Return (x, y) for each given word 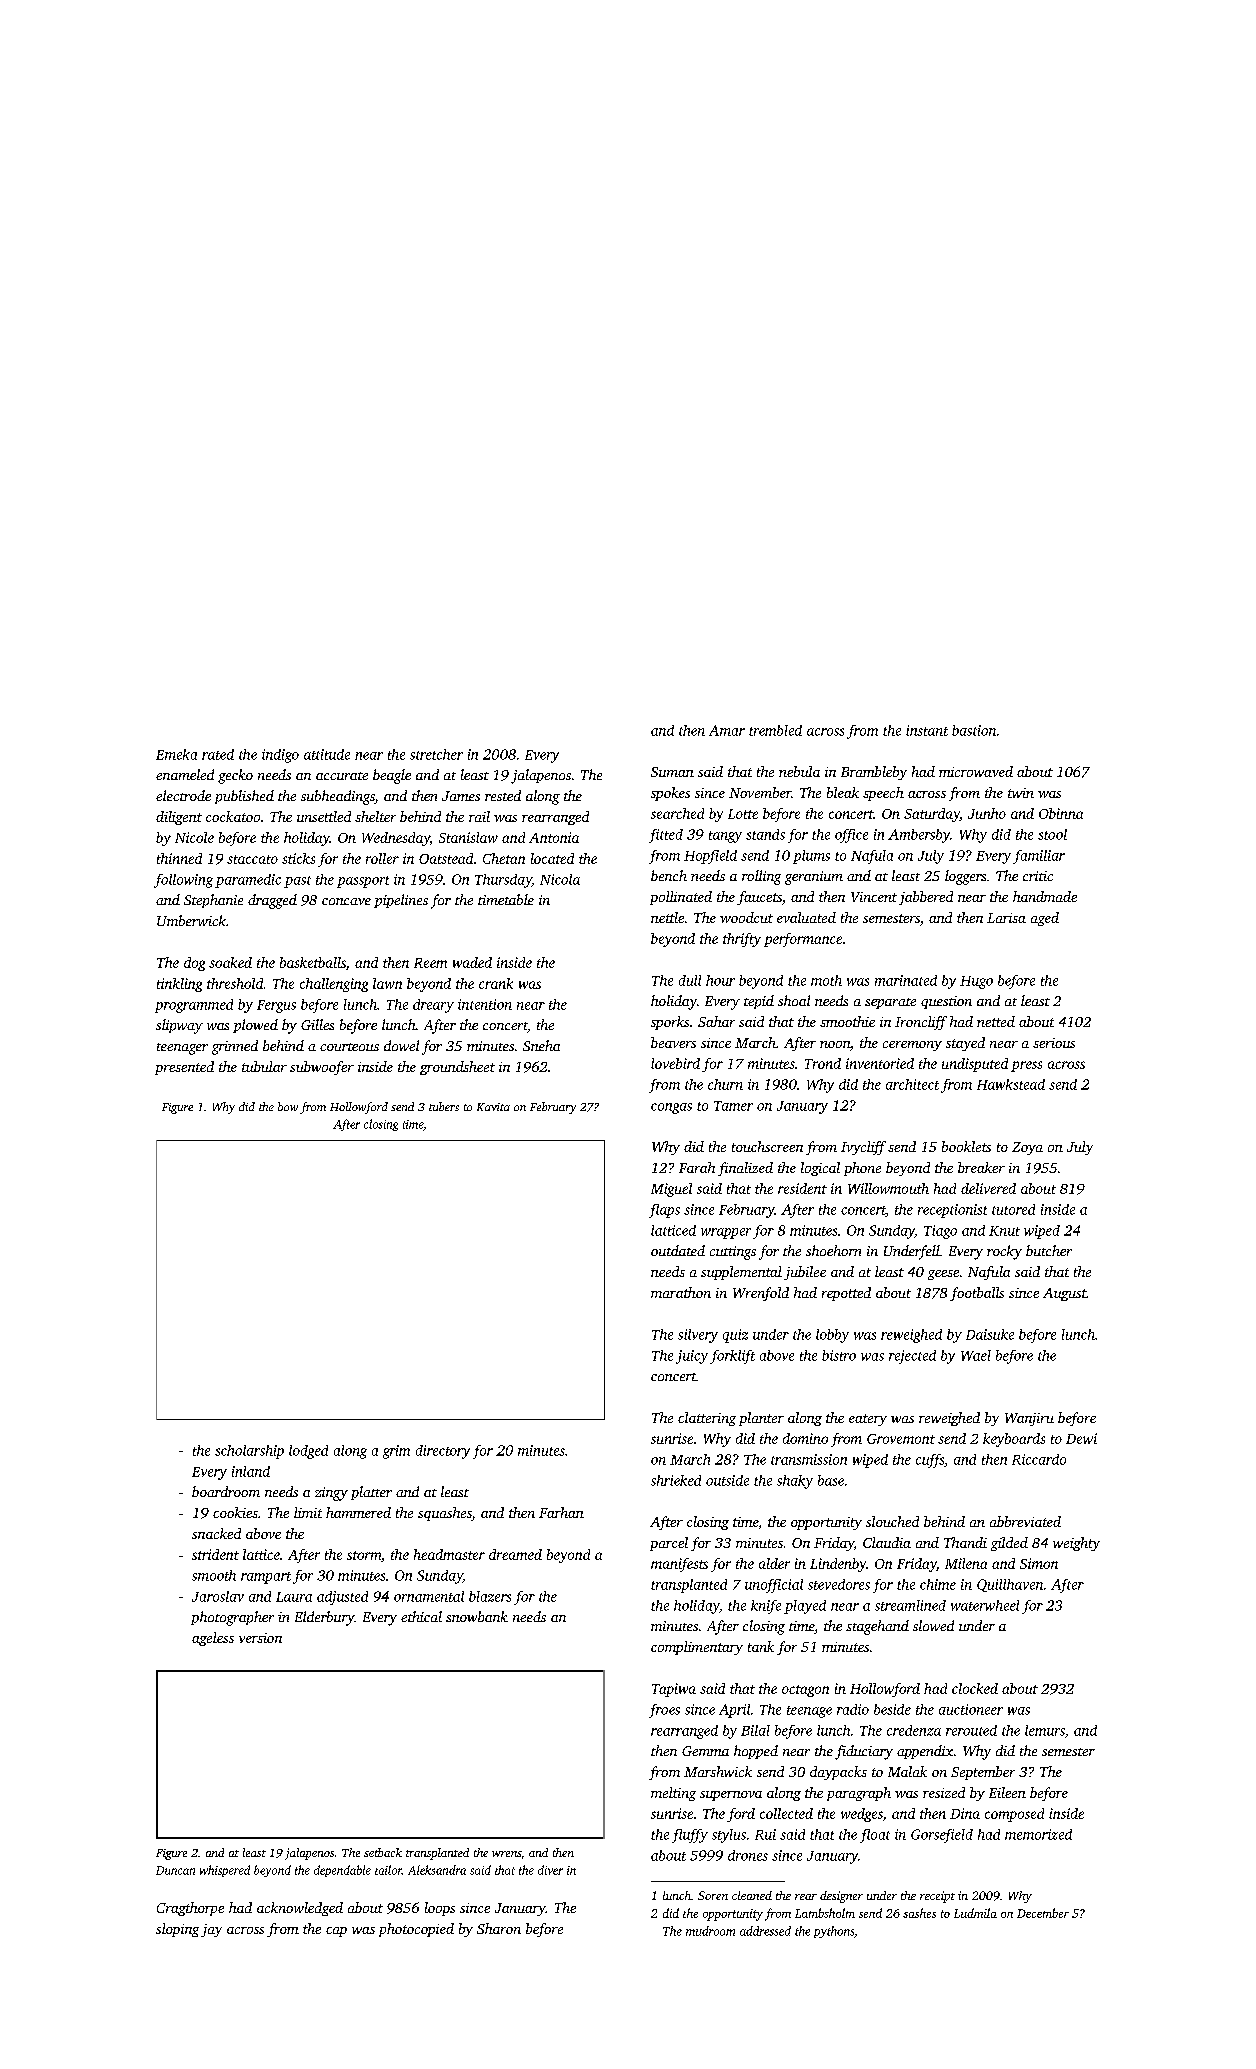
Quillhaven (1010, 1585)
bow (288, 1106)
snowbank (477, 1616)
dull (690, 980)
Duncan (175, 1870)
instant (927, 730)
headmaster (449, 1554)
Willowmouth (888, 1188)
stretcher (436, 754)
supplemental (741, 1273)
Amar (727, 730)
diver (550, 1870)
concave (346, 901)
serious (1054, 1043)
